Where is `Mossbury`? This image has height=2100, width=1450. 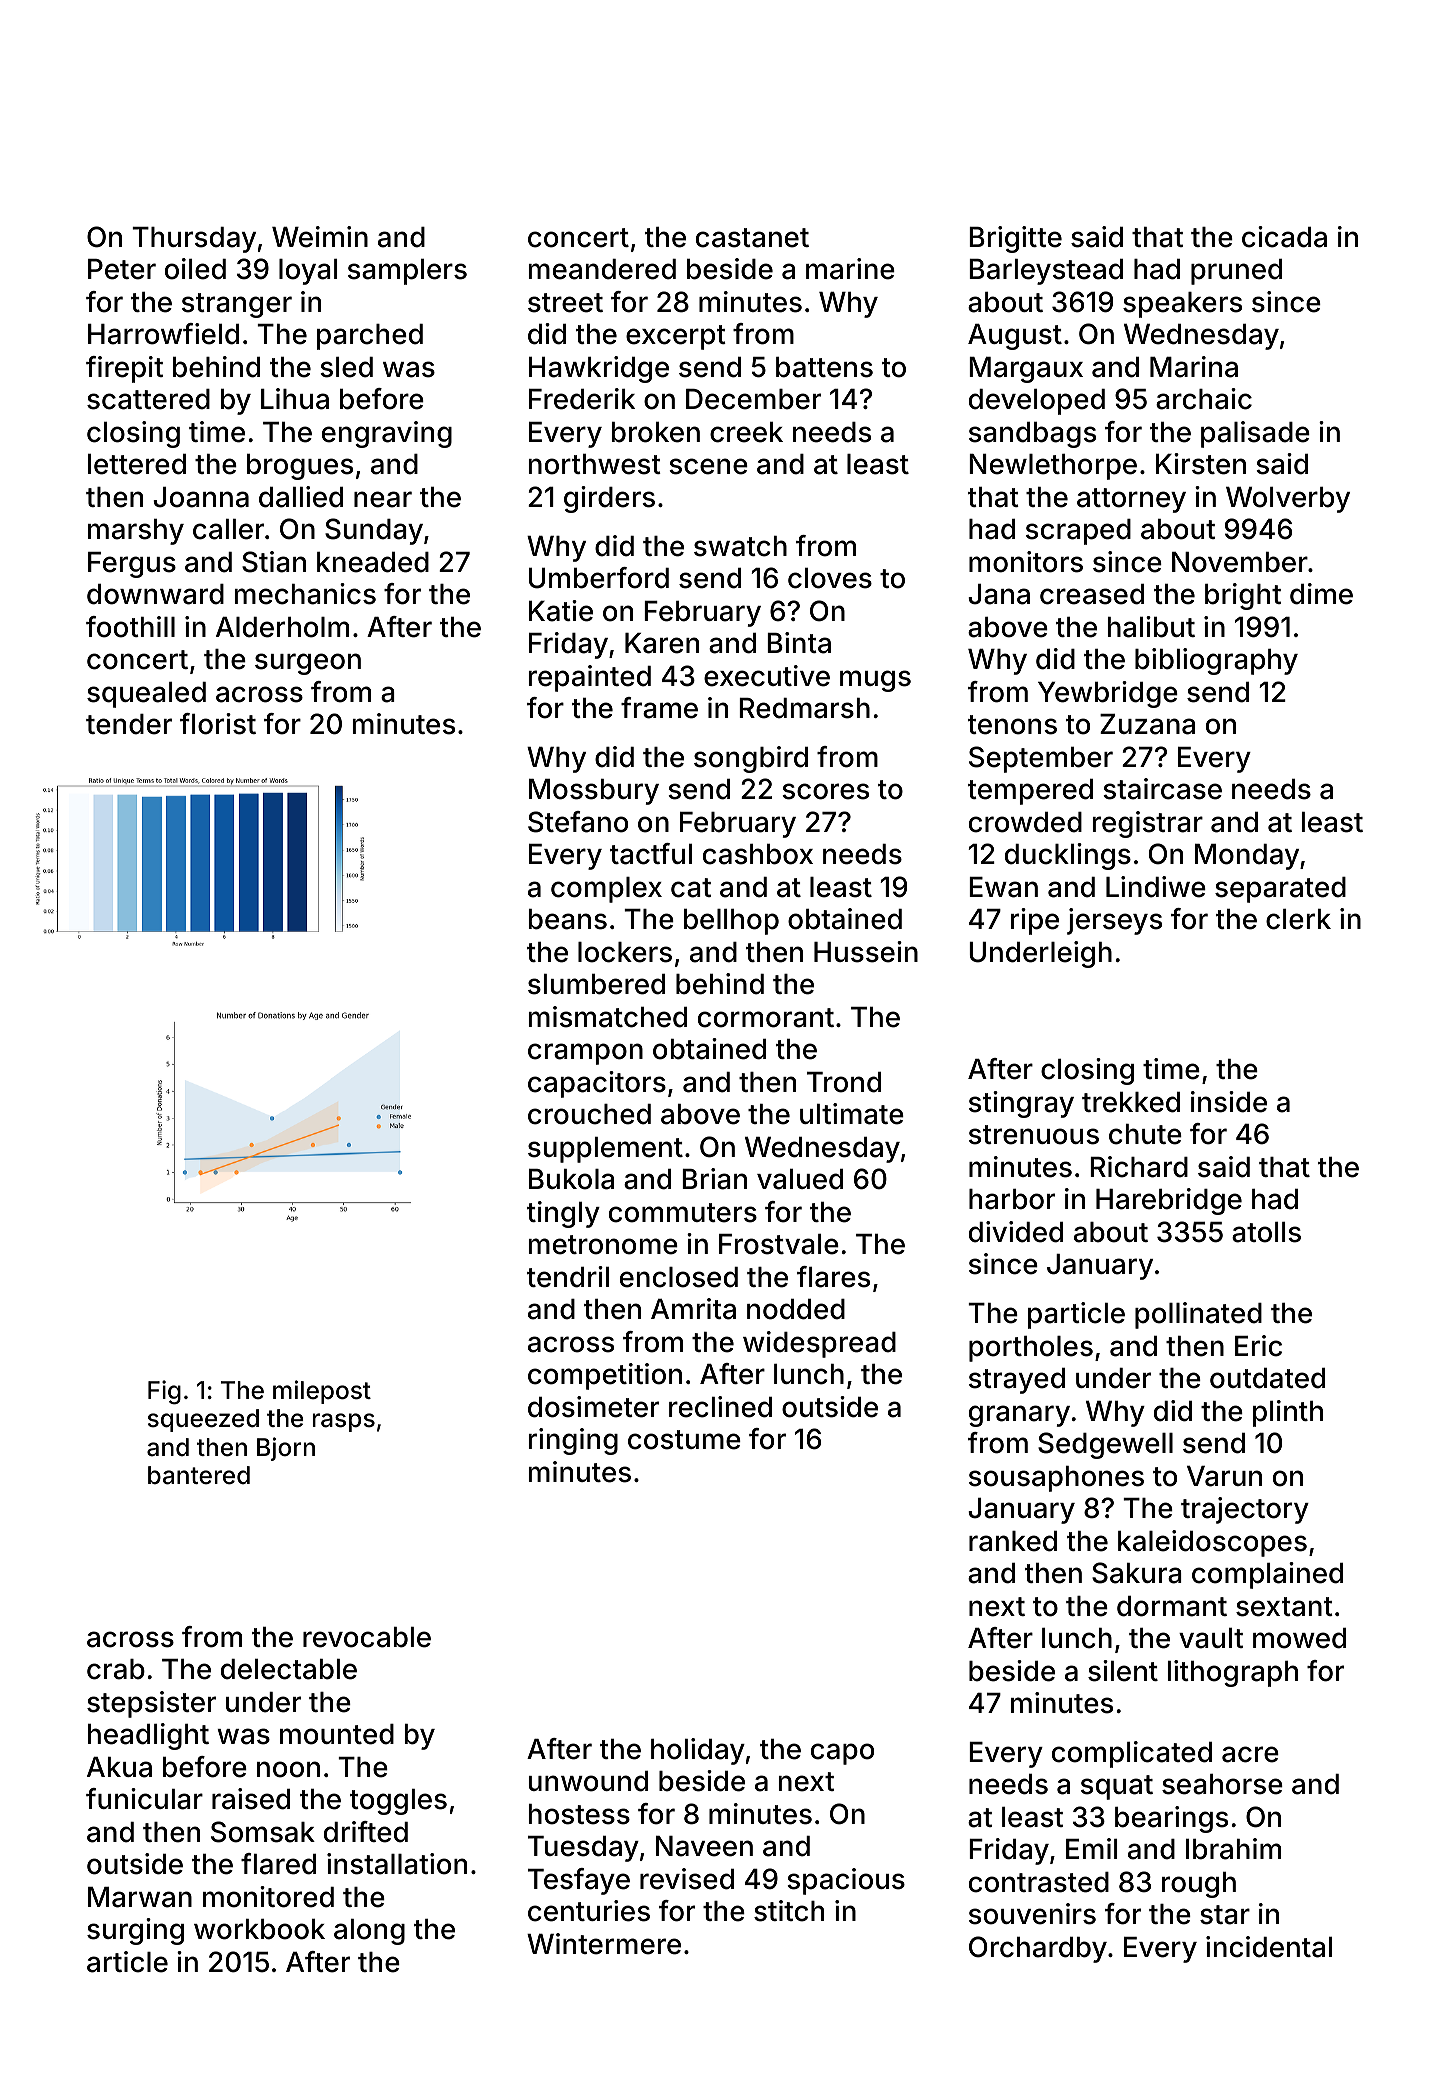 Mossbury is located at coordinates (594, 792).
